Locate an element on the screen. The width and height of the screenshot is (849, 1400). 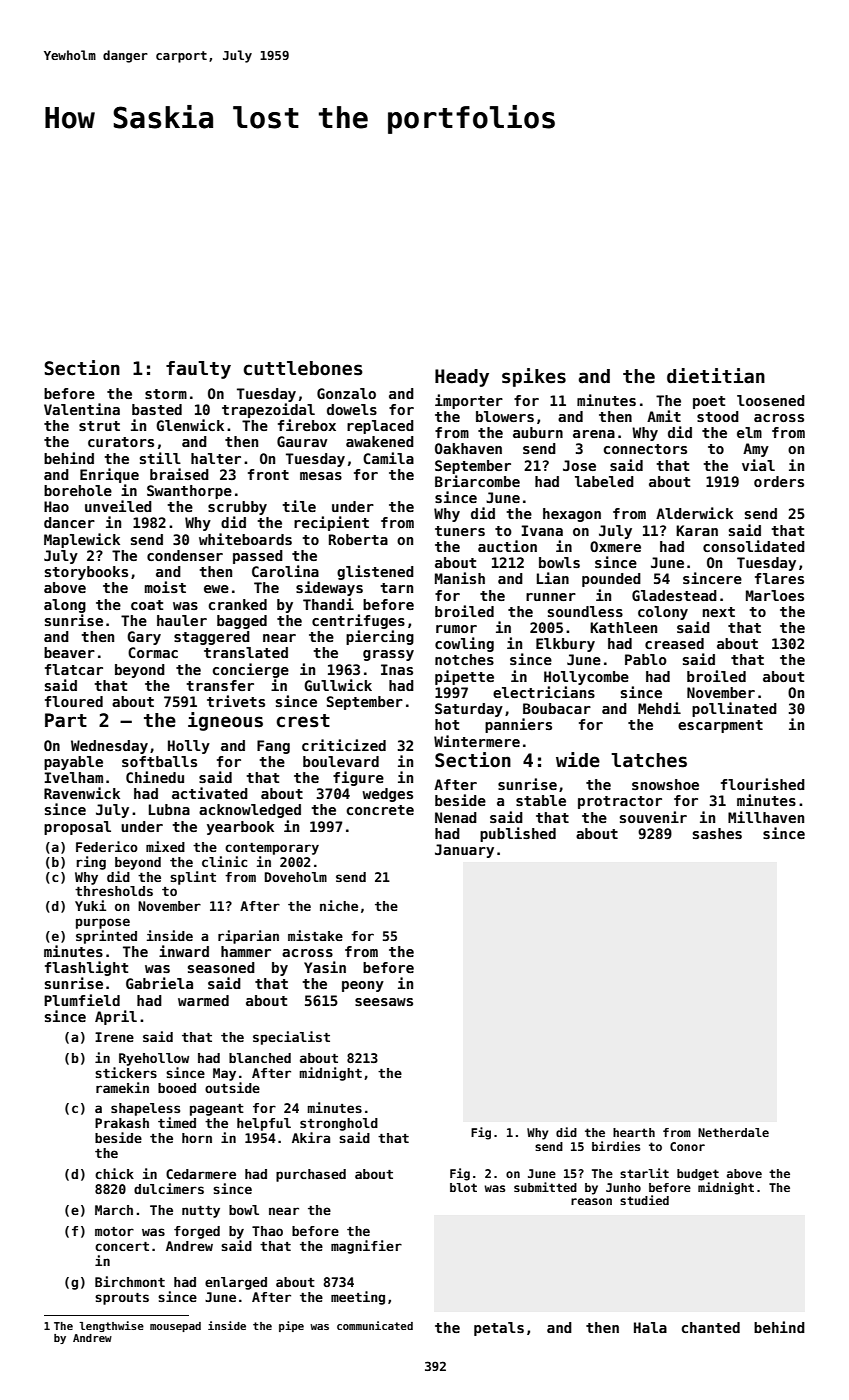
shapeless is located at coordinates (145, 1109).
